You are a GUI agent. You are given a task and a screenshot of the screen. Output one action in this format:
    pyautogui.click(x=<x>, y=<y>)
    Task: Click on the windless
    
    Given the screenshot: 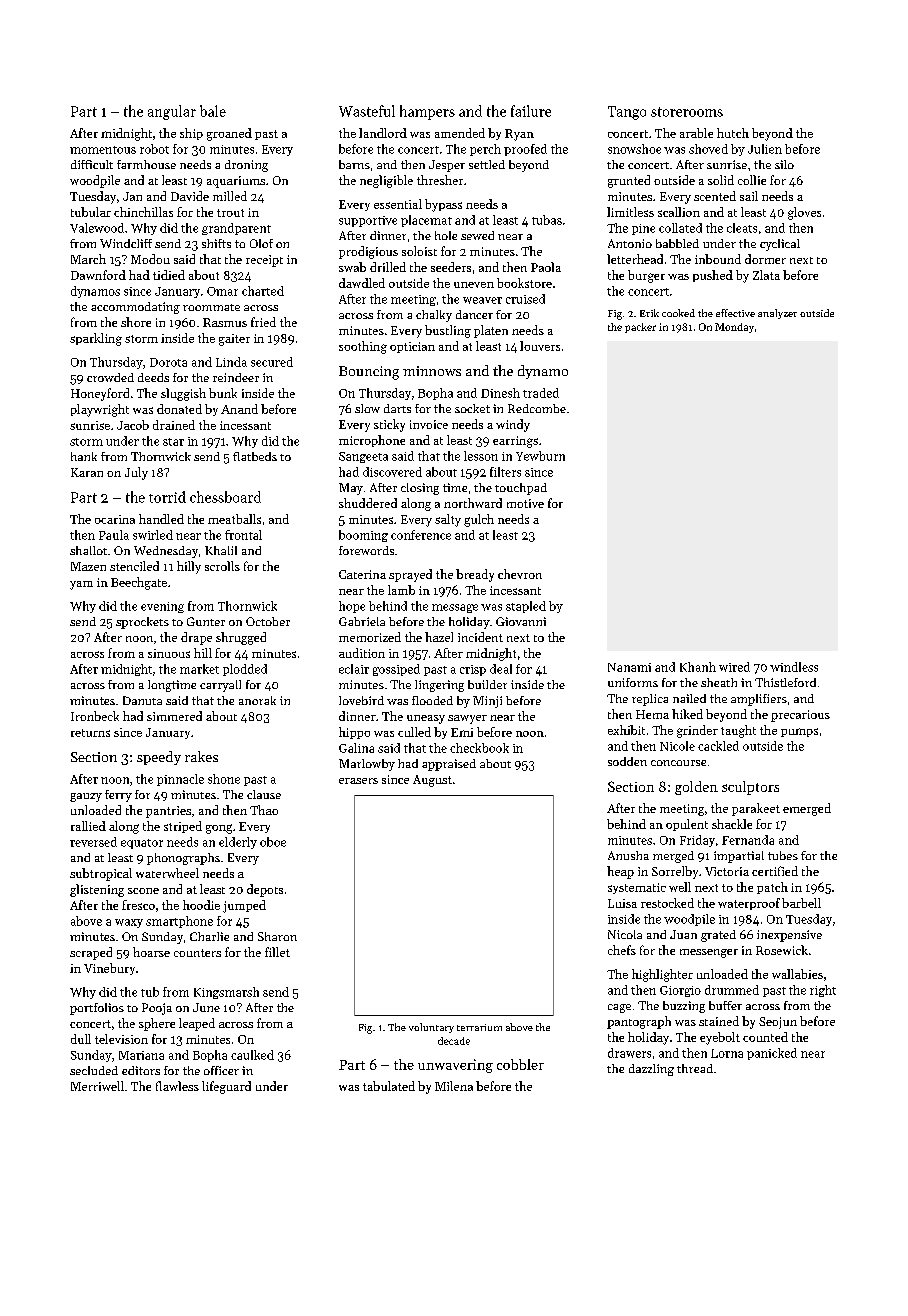 What is the action you would take?
    pyautogui.click(x=794, y=667)
